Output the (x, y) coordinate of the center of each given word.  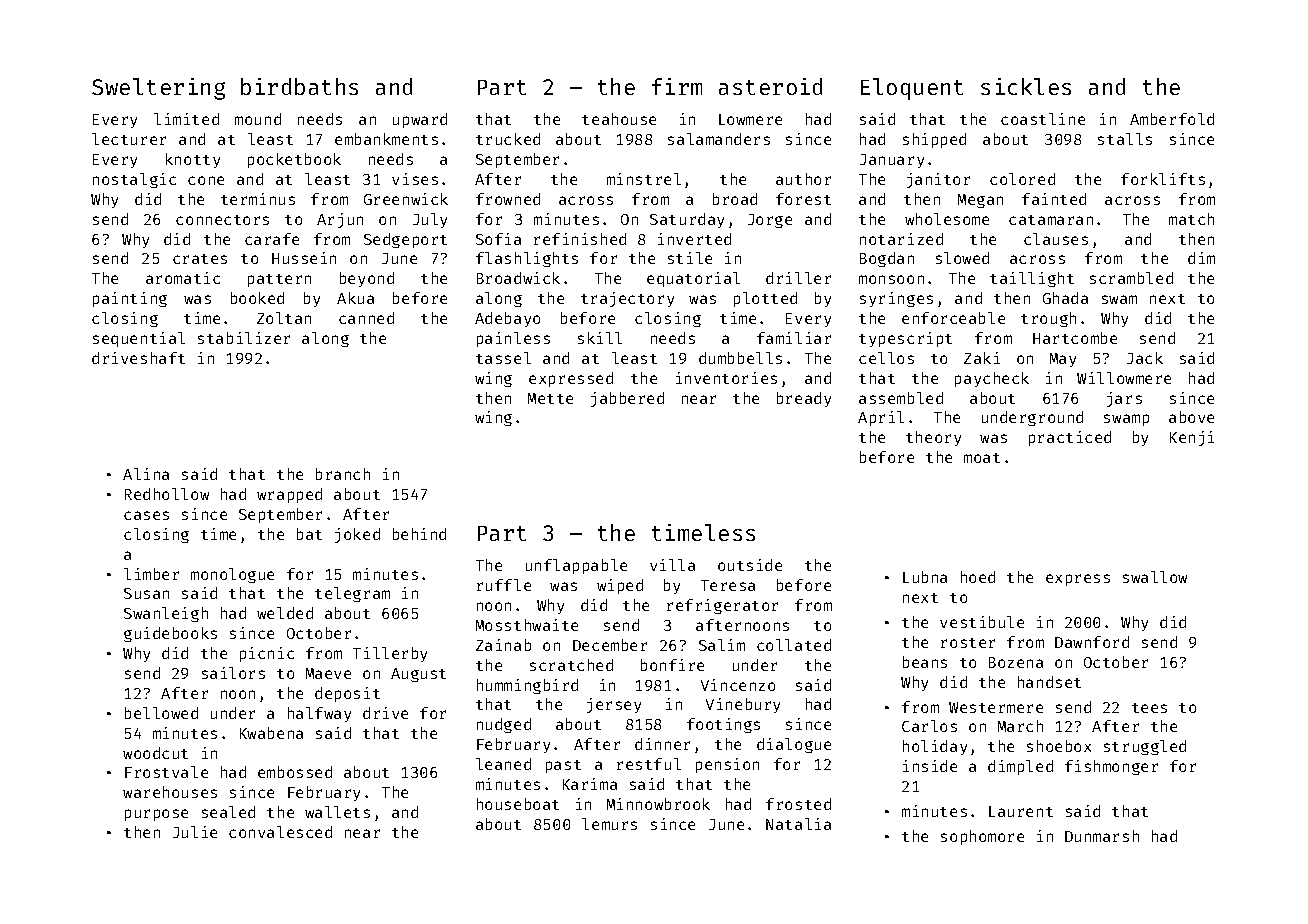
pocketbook (294, 160)
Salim (722, 645)
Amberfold (1172, 119)
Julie (195, 832)
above (1191, 417)
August (418, 675)
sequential (139, 339)
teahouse (619, 119)
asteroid (770, 86)
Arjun (340, 220)
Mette (550, 398)
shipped (934, 140)
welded (285, 613)
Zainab (503, 645)
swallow (1155, 577)
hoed (978, 577)
